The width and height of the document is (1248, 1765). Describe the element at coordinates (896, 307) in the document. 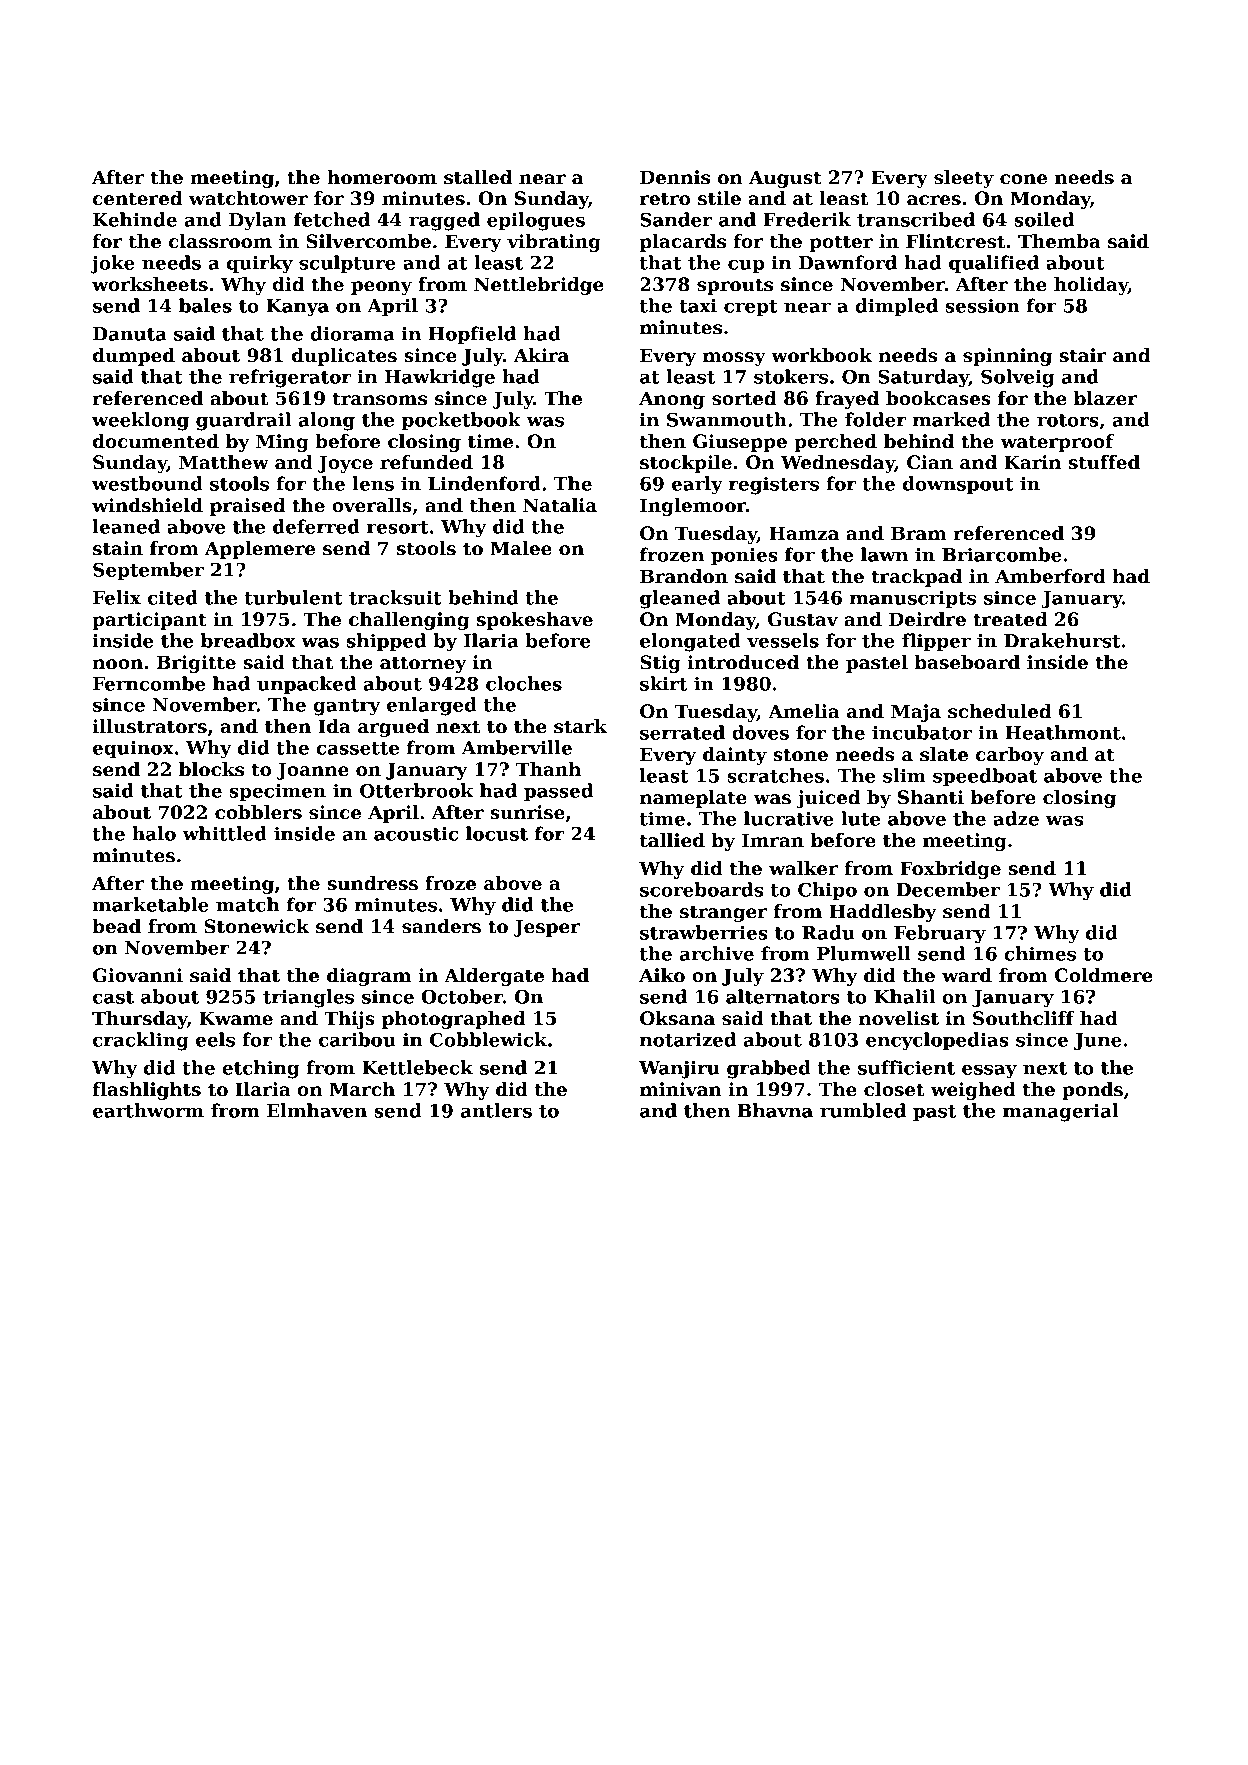

I see `dimpled` at that location.
